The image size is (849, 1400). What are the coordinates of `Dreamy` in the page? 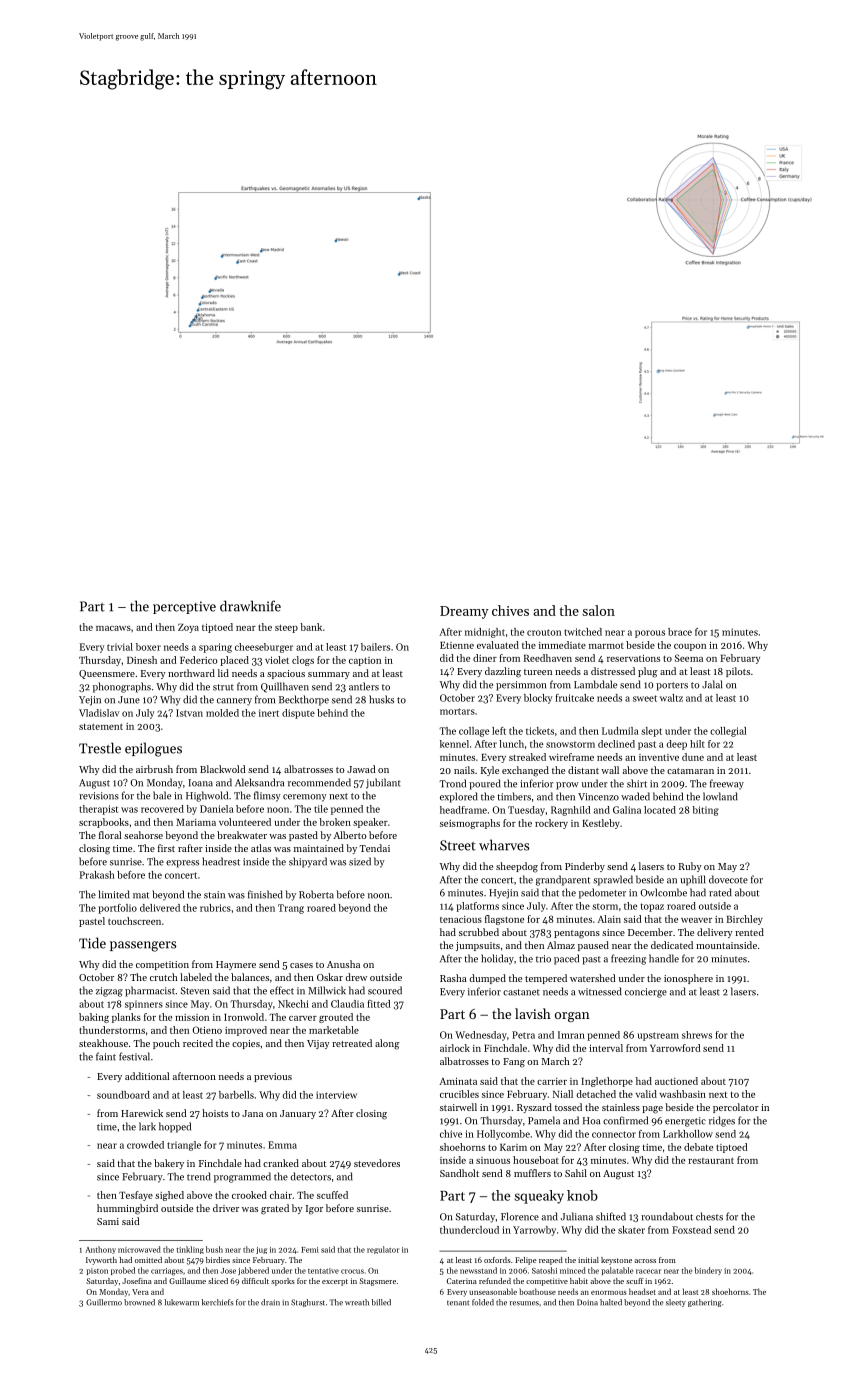 It's located at (464, 612).
